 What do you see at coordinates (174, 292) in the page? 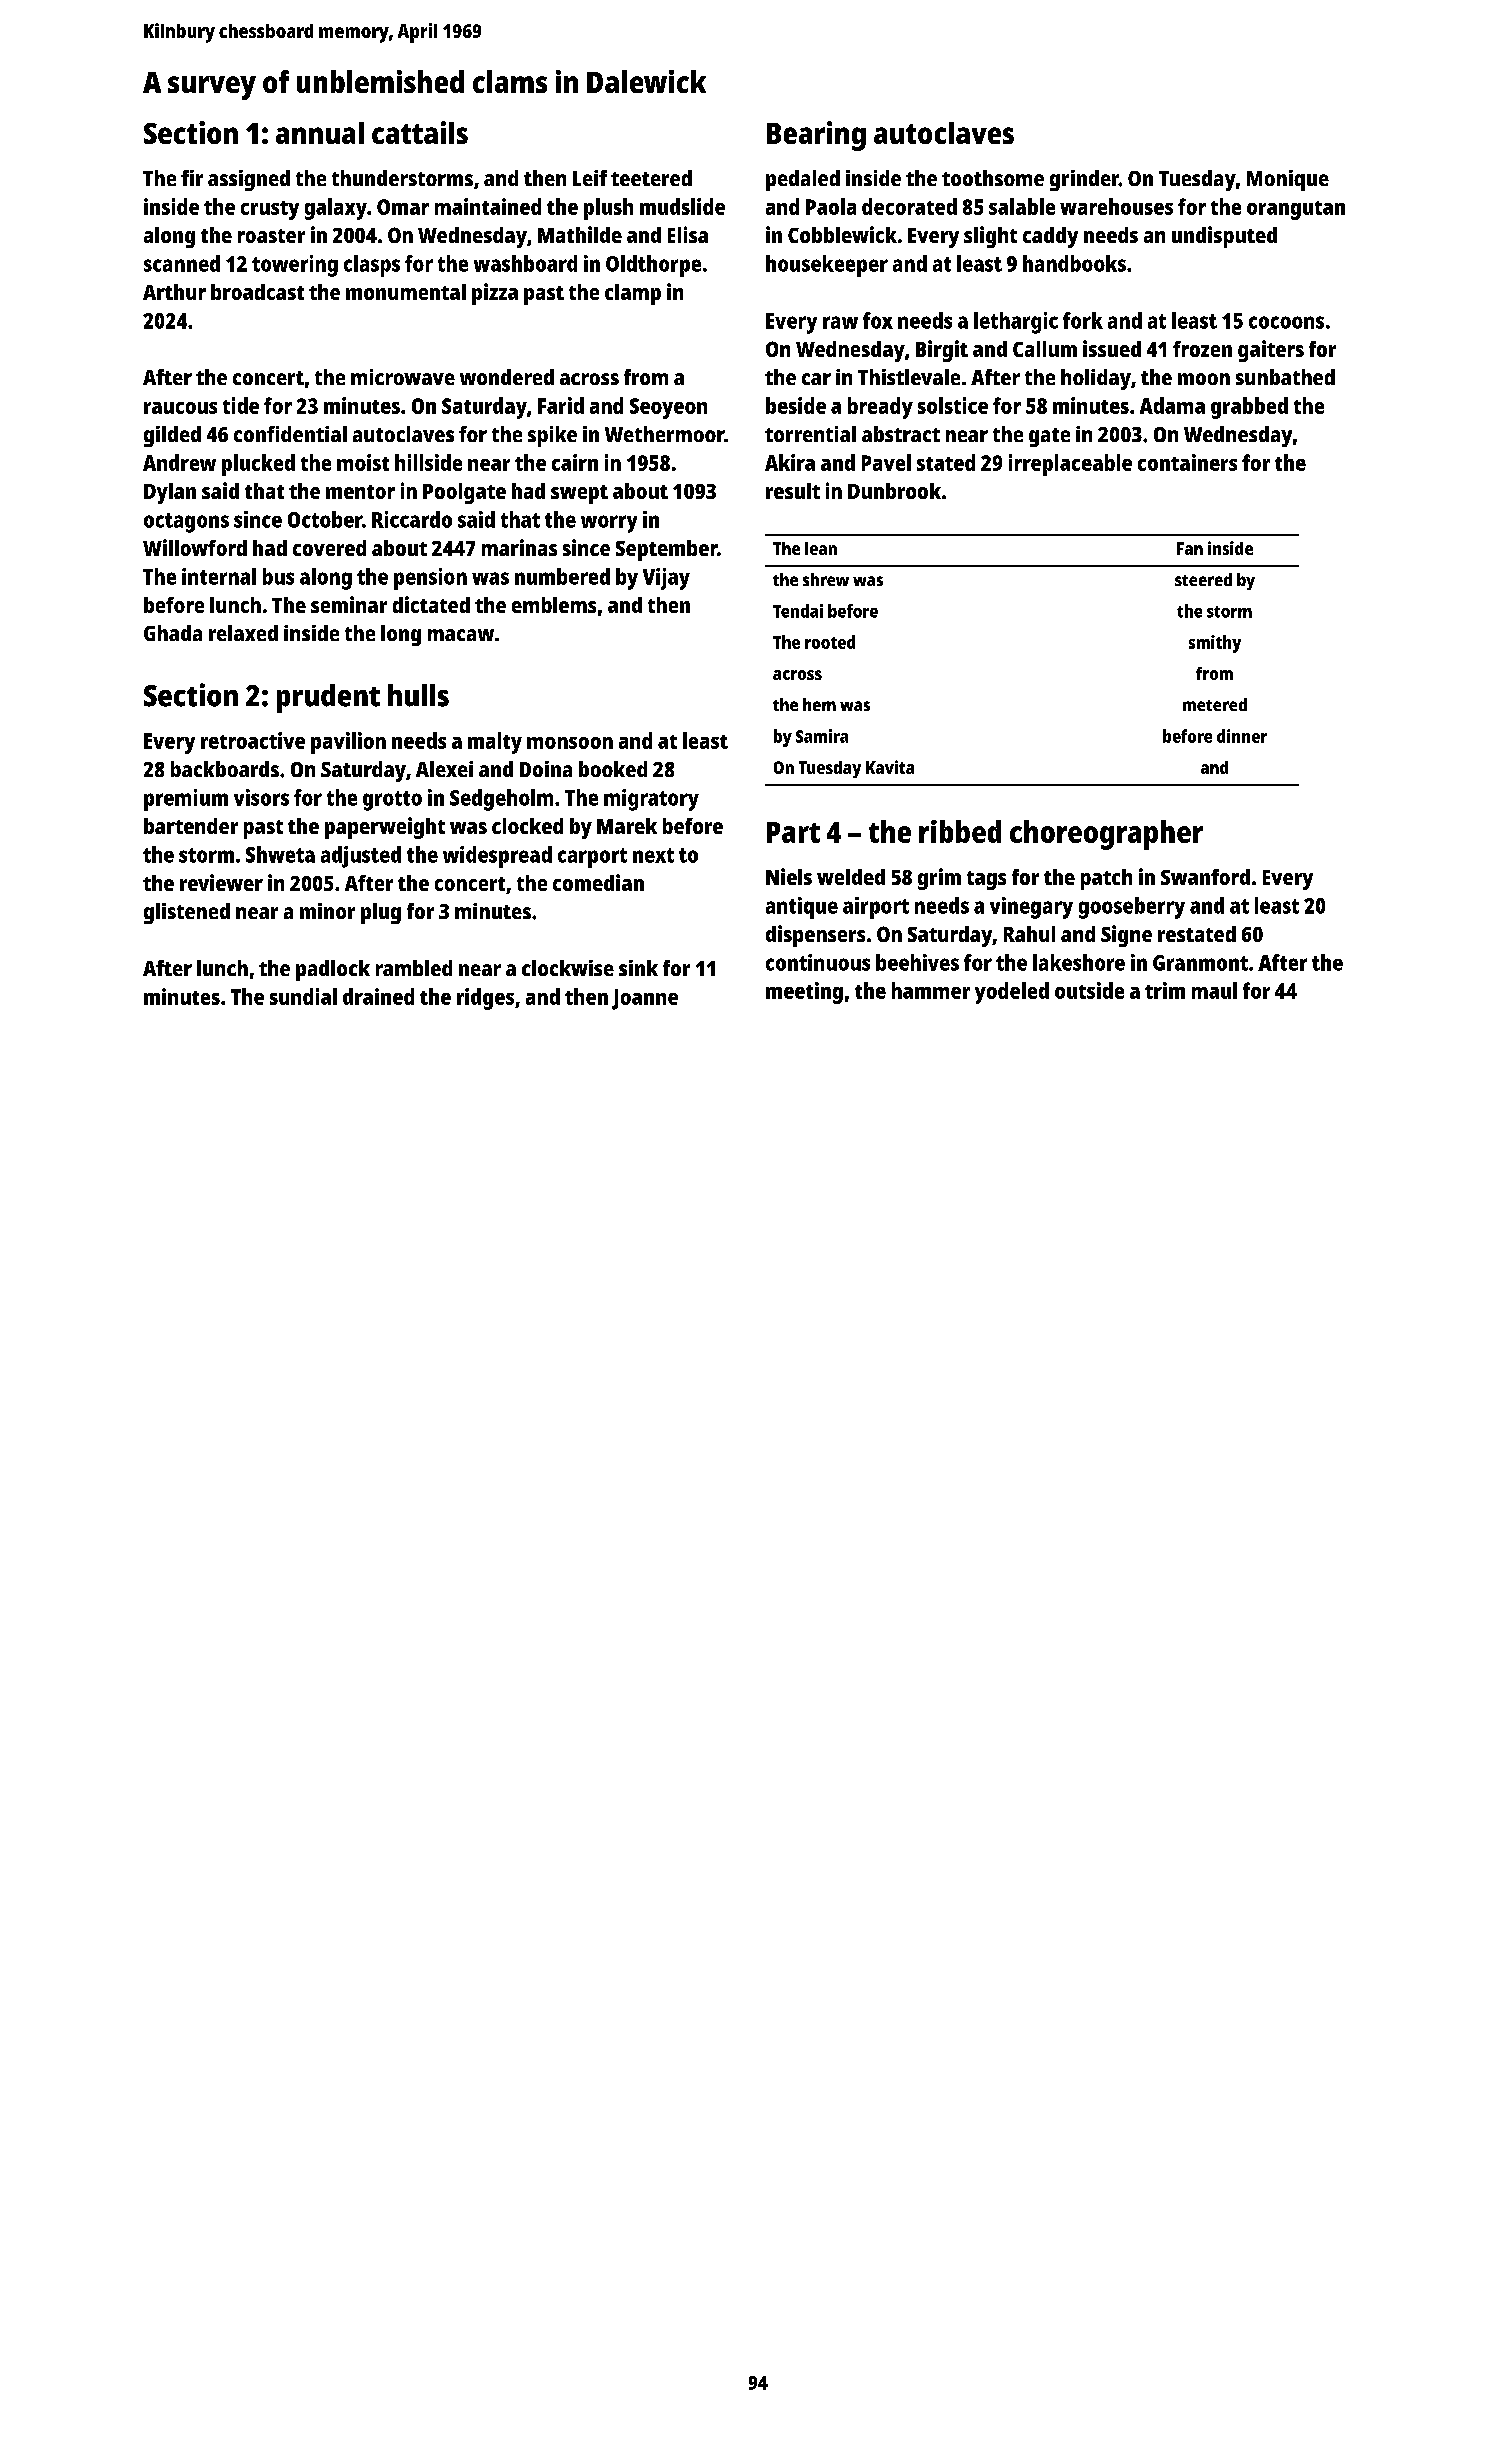
I see `Arthur` at bounding box center [174, 292].
